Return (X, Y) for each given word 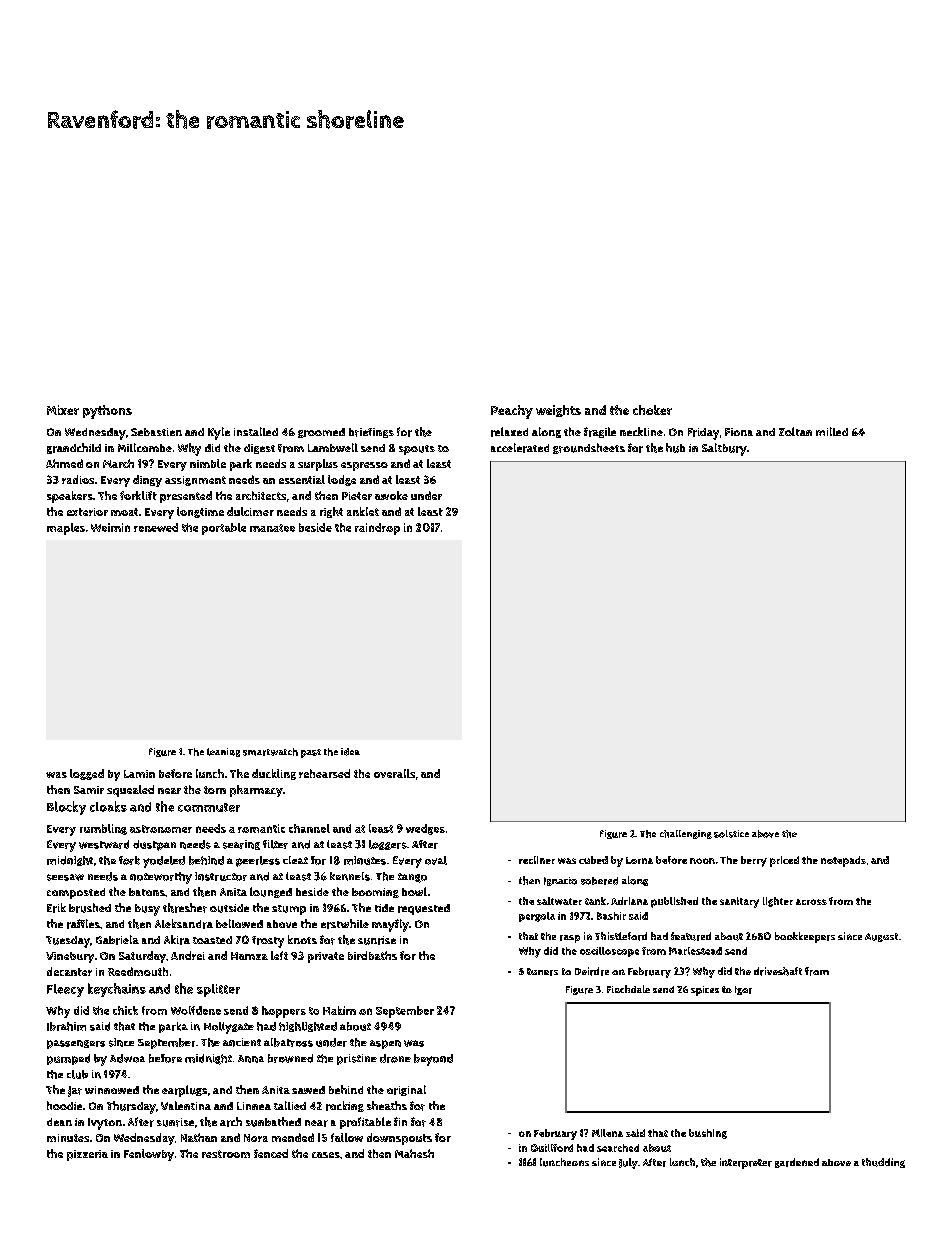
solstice (731, 834)
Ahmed (64, 463)
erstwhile (345, 924)
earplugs (184, 1091)
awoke (391, 495)
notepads (843, 861)
